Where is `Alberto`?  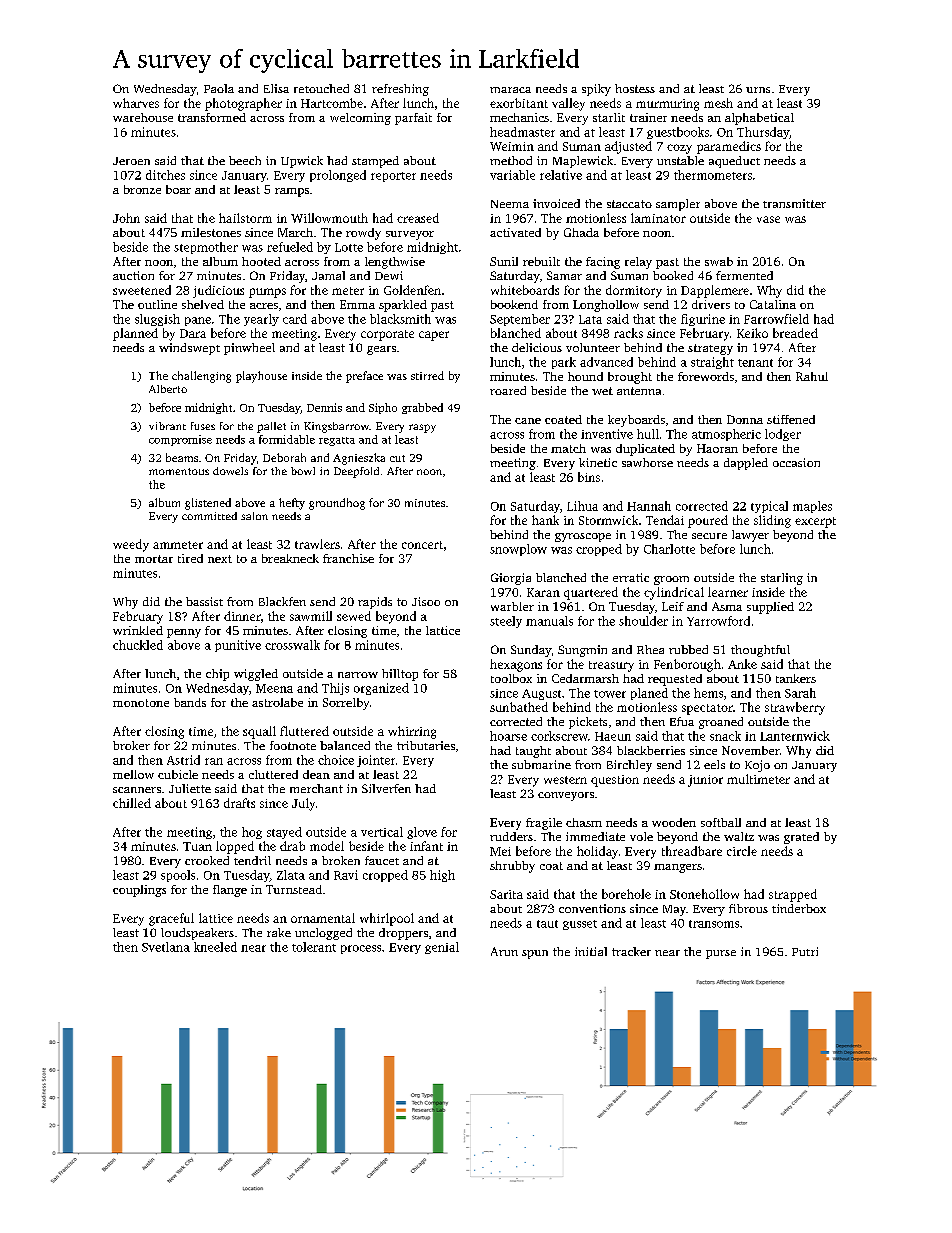 Alberto is located at coordinates (168, 389).
